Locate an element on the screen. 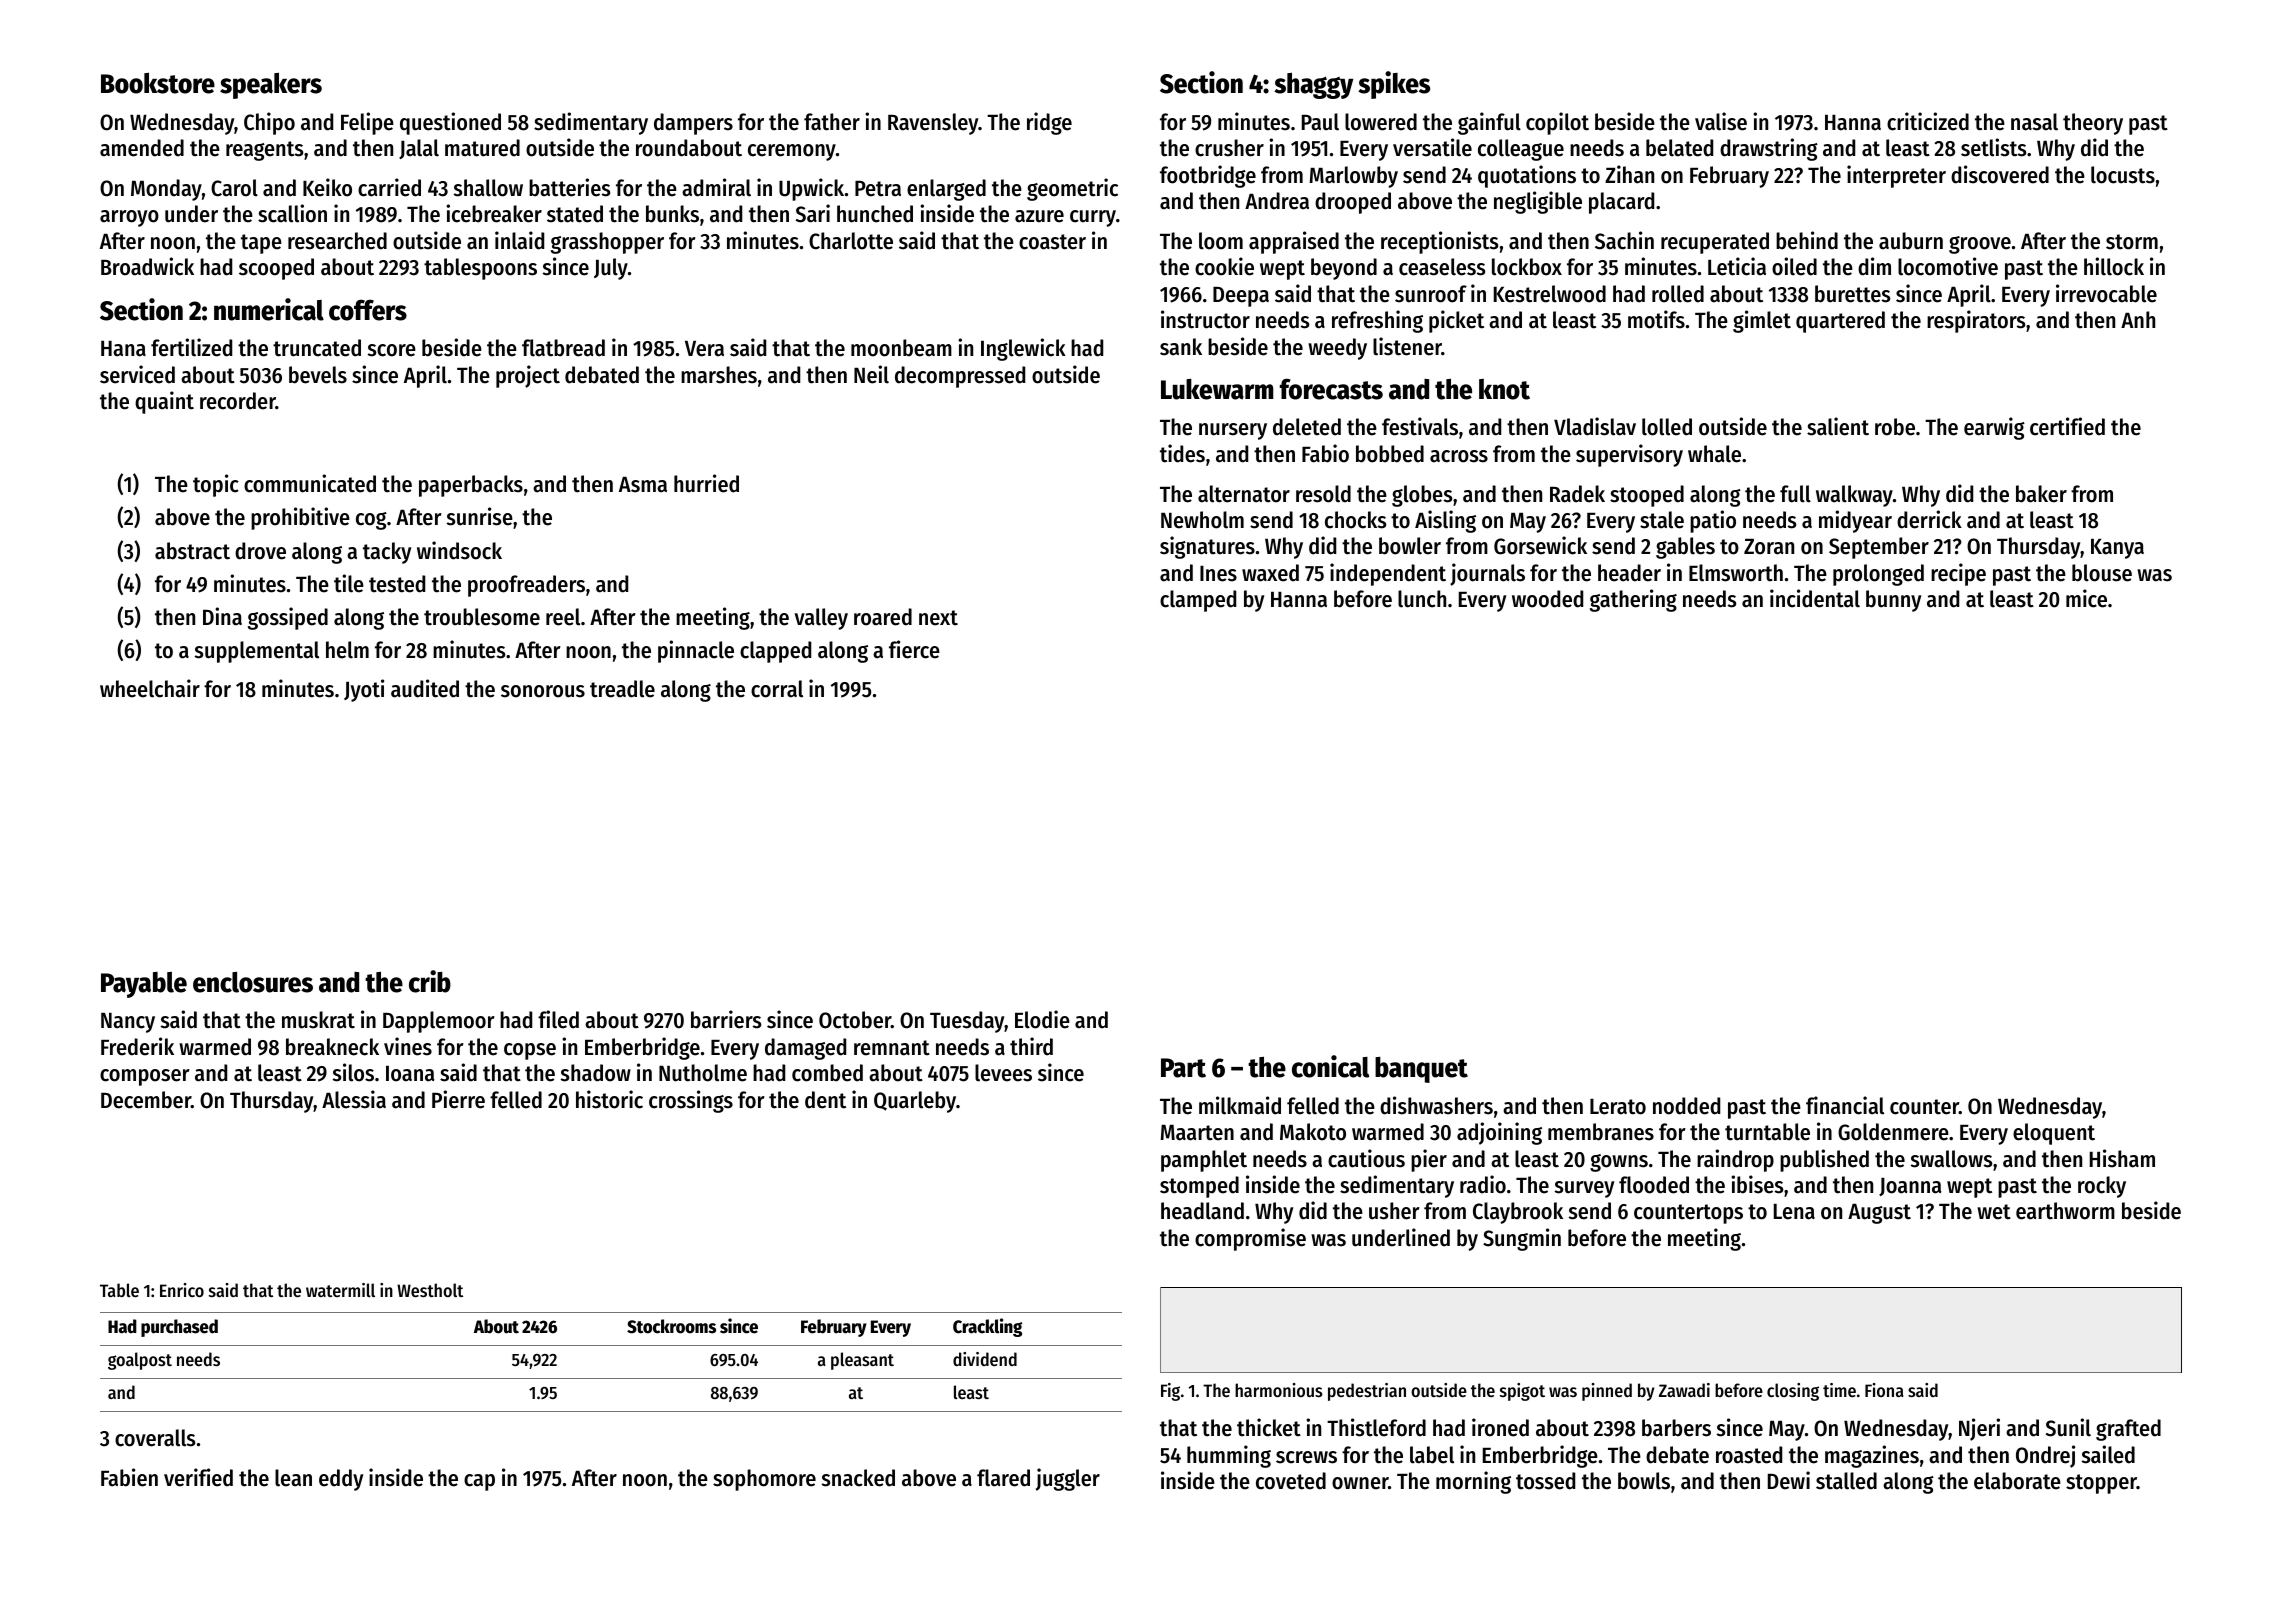 This screenshot has height=1614, width=2282. clamped is located at coordinates (1198, 601).
